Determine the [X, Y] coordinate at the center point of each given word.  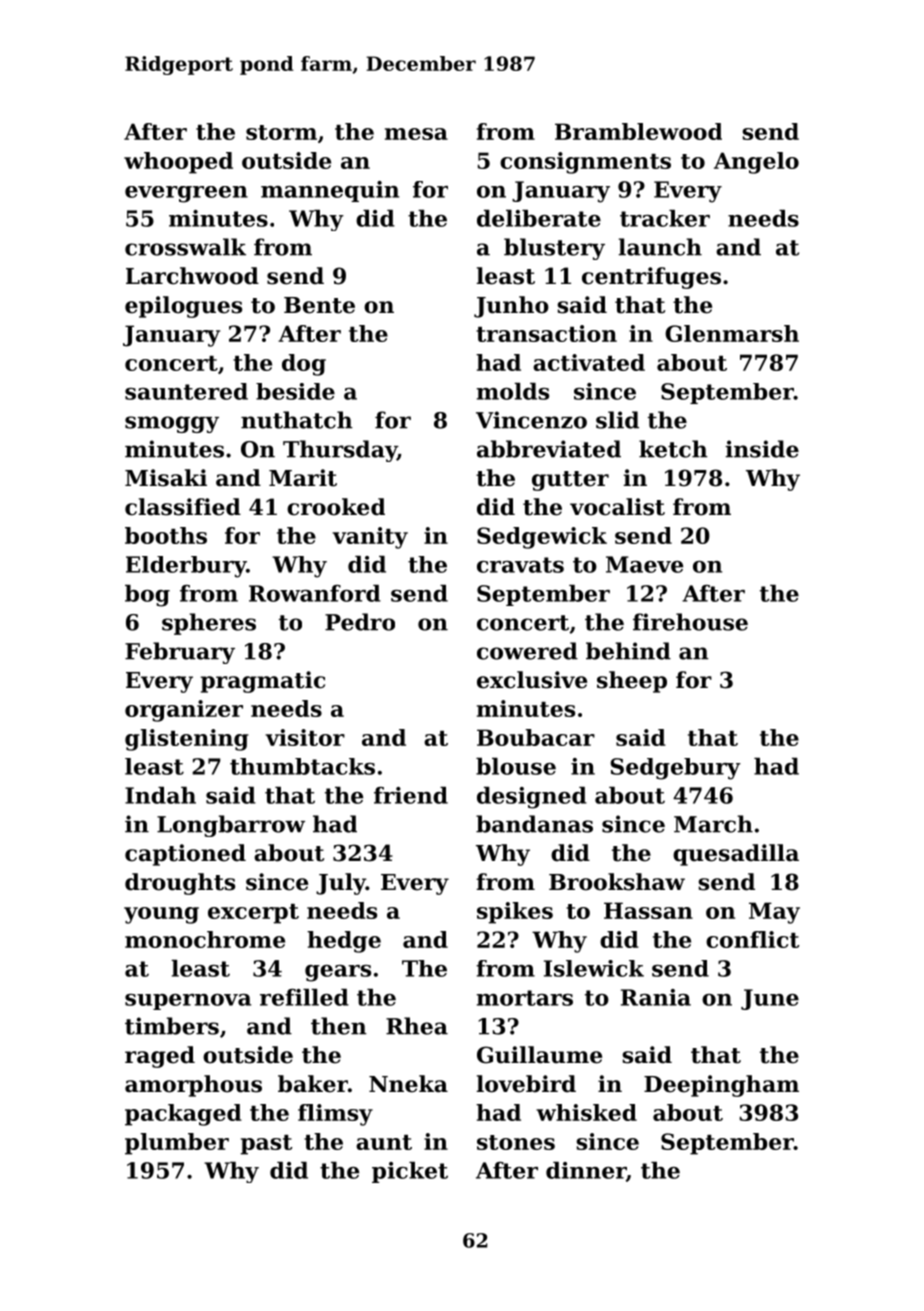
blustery [554, 249]
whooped [178, 163]
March [713, 824]
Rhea [417, 1026]
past [266, 1145]
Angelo [756, 163]
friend [411, 795]
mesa [416, 134]
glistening [187, 740]
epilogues [183, 307]
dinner [586, 1170]
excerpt [253, 914]
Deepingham [721, 1086]
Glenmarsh [732, 333]
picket [410, 1172]
